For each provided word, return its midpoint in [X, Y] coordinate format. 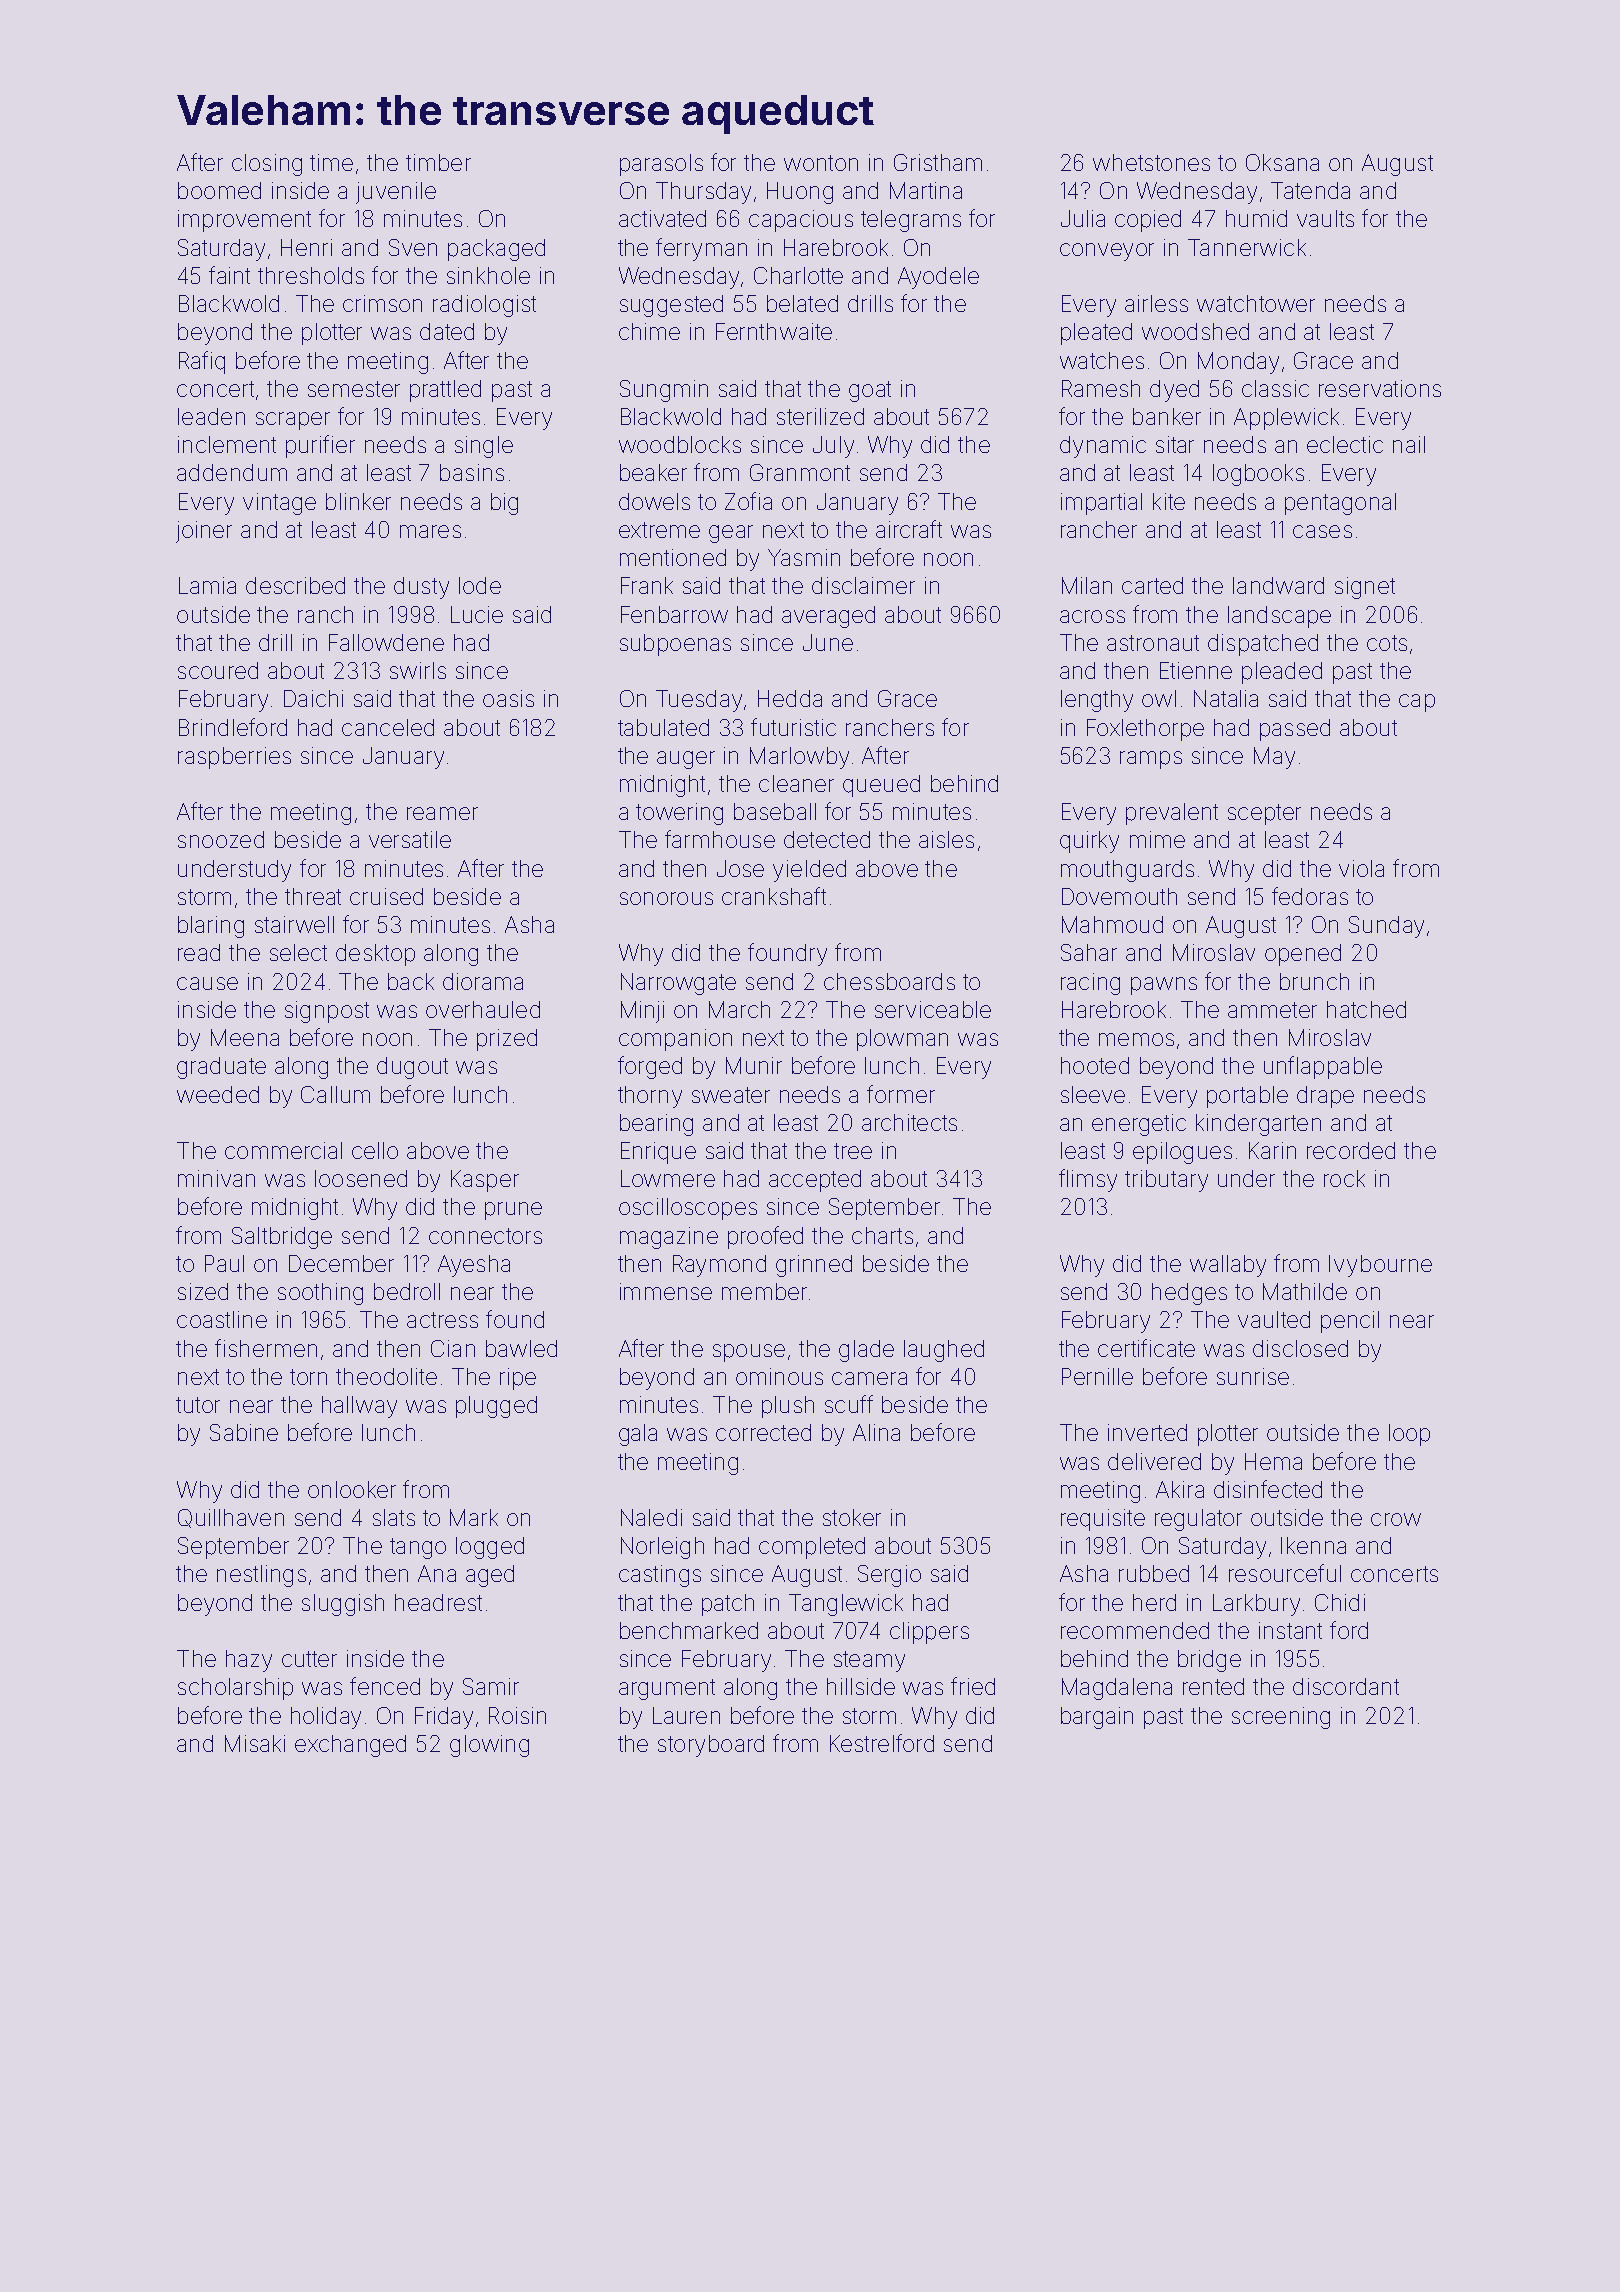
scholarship [235, 1689]
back [411, 981]
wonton [821, 163]
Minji [642, 1012]
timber [438, 162]
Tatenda [1310, 190]
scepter [1264, 814]
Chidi [1340, 1602]
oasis [508, 698]
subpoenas [675, 645]
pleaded [1282, 673]
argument [667, 1689]
